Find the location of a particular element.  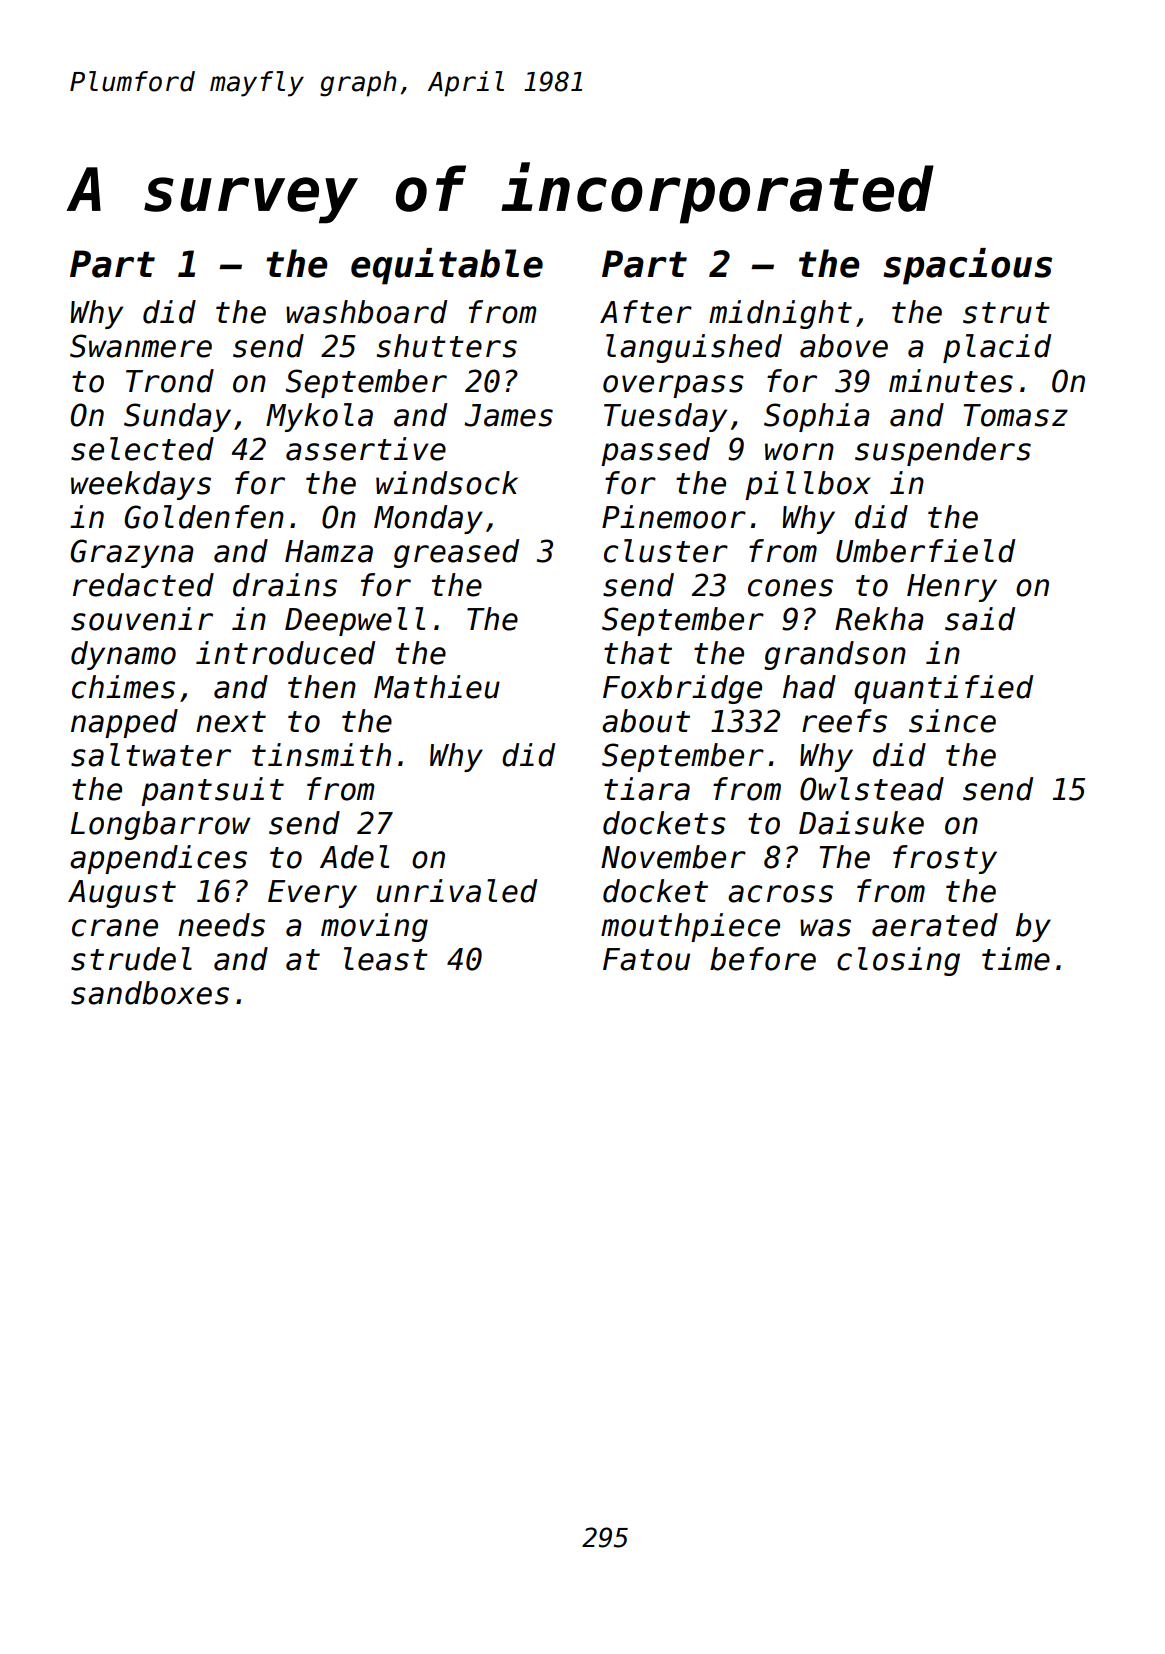

spacious is located at coordinates (967, 266).
